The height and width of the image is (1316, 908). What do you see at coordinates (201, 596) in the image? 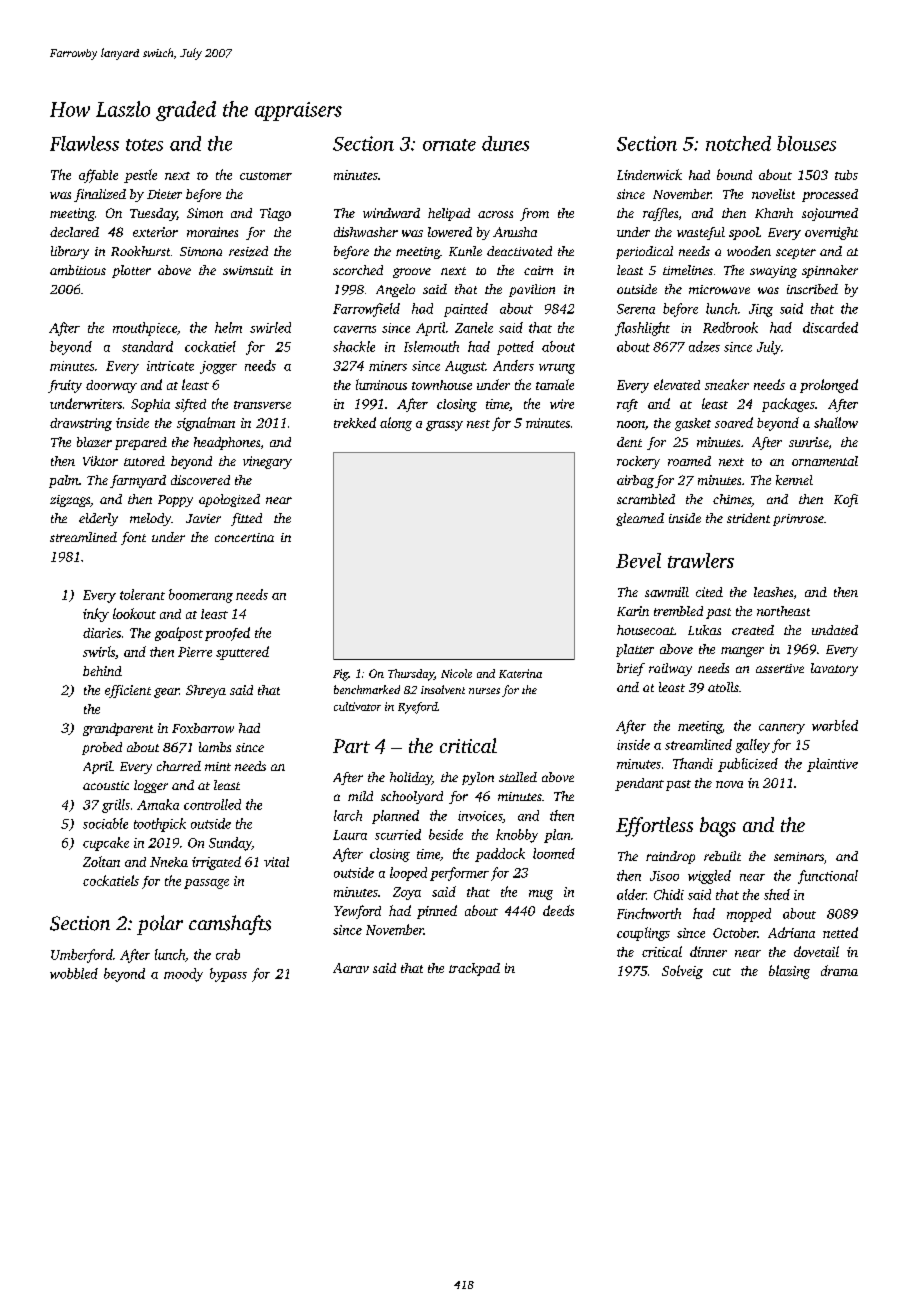
I see `boomerang` at bounding box center [201, 596].
